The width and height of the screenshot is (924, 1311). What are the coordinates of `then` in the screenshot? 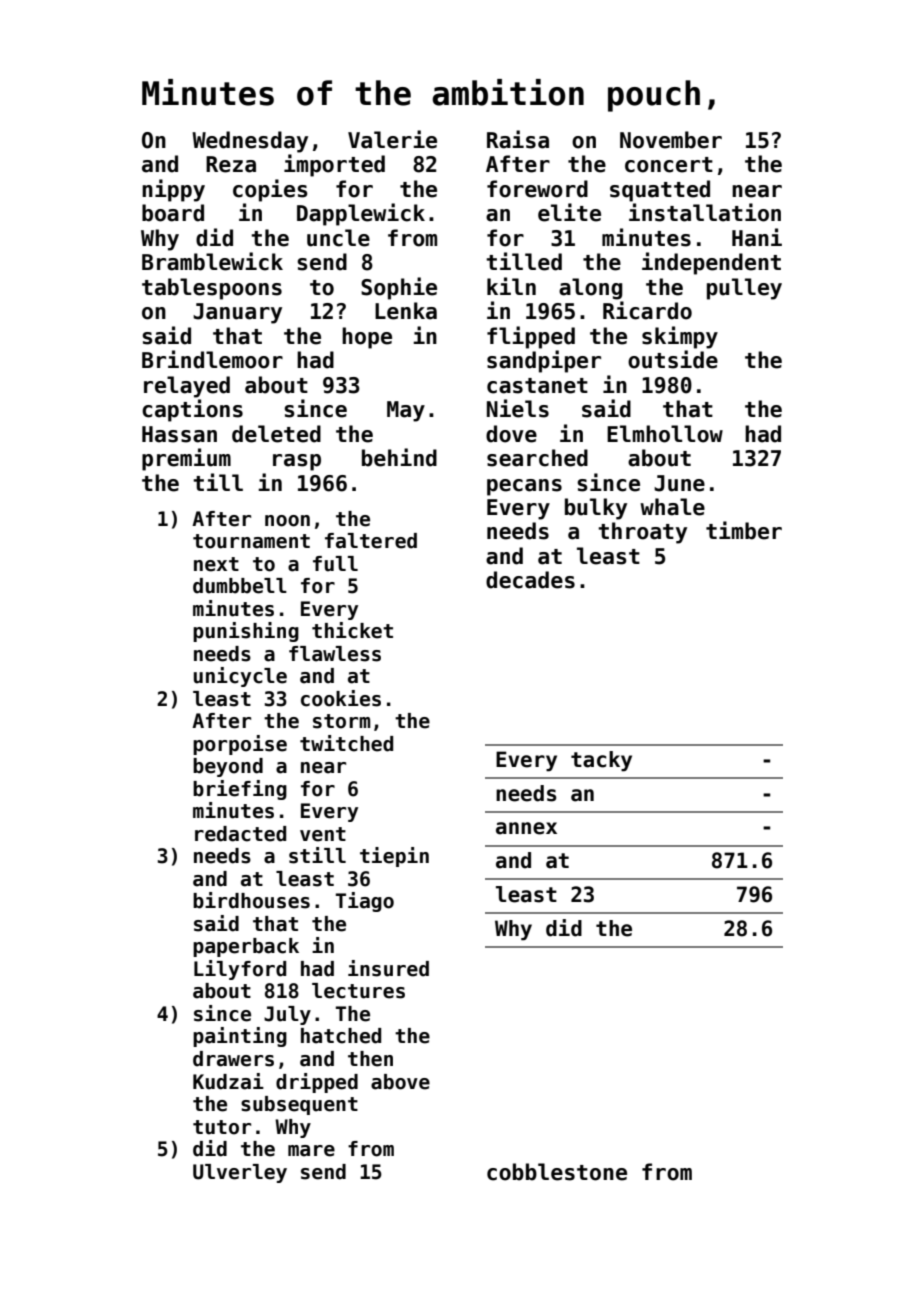 It's located at (370, 1059).
